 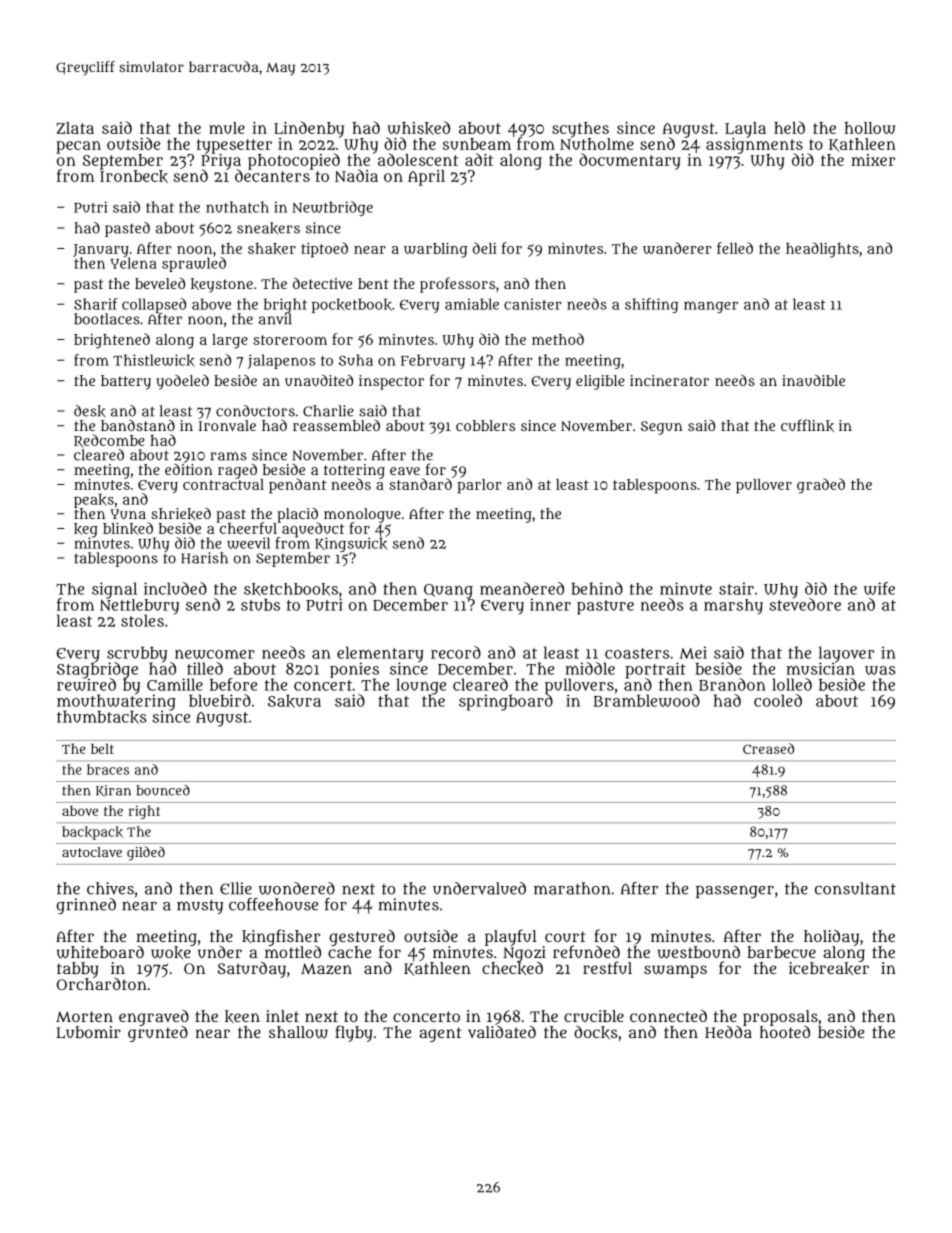 I want to click on Priya, so click(x=221, y=162).
